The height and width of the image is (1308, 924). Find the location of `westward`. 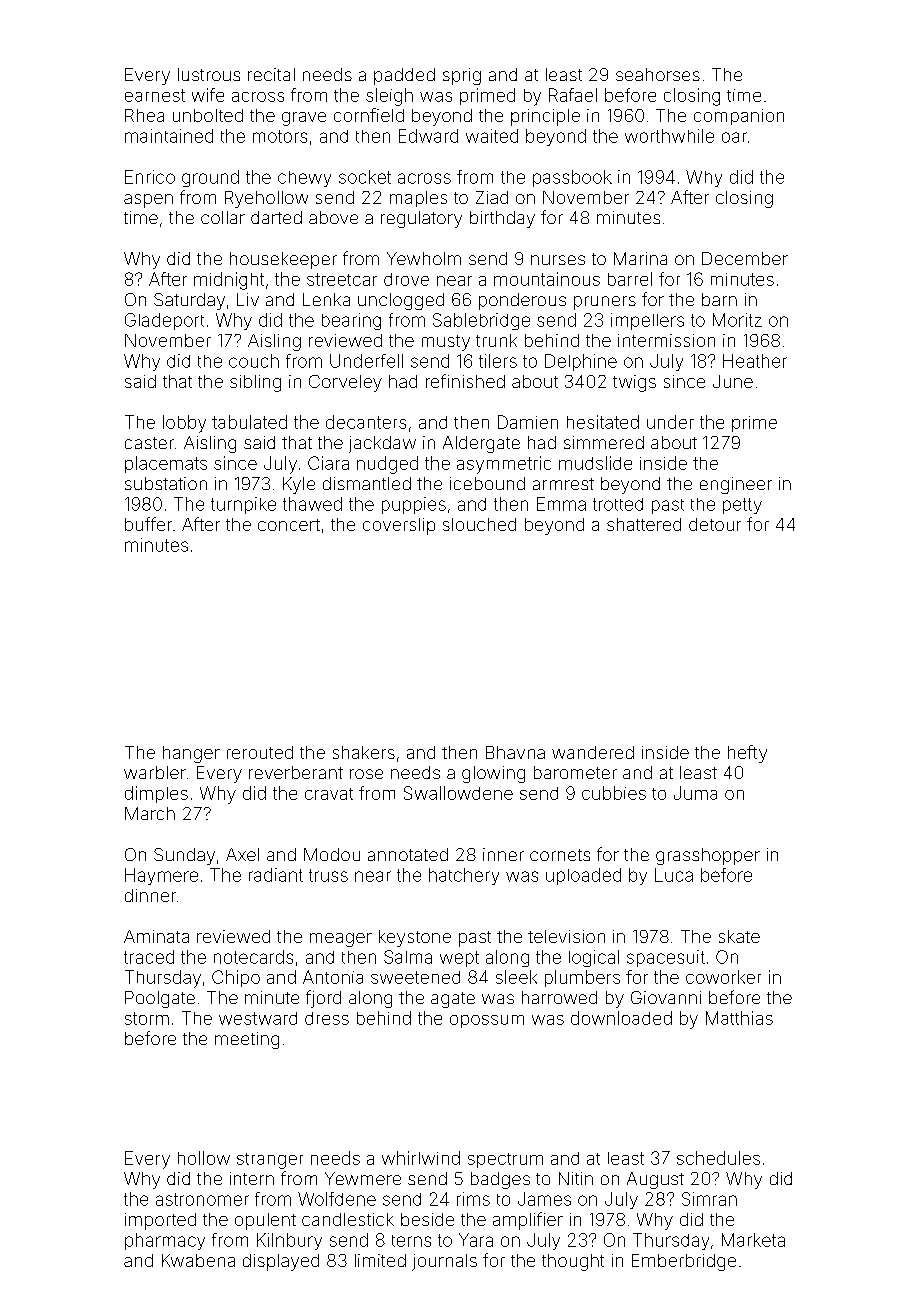

westward is located at coordinates (258, 1018).
